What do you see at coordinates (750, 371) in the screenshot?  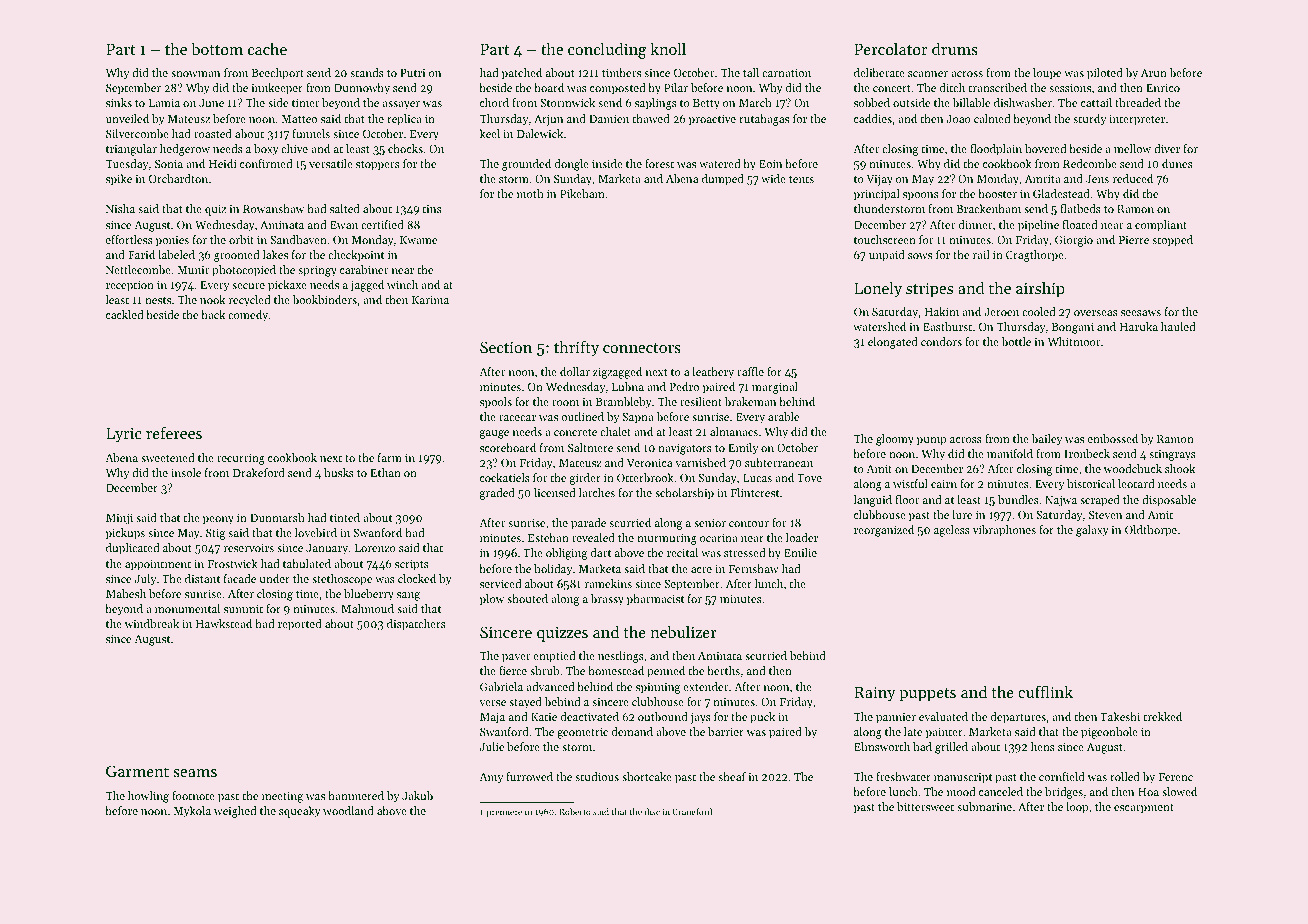 I see `raffle` at bounding box center [750, 371].
